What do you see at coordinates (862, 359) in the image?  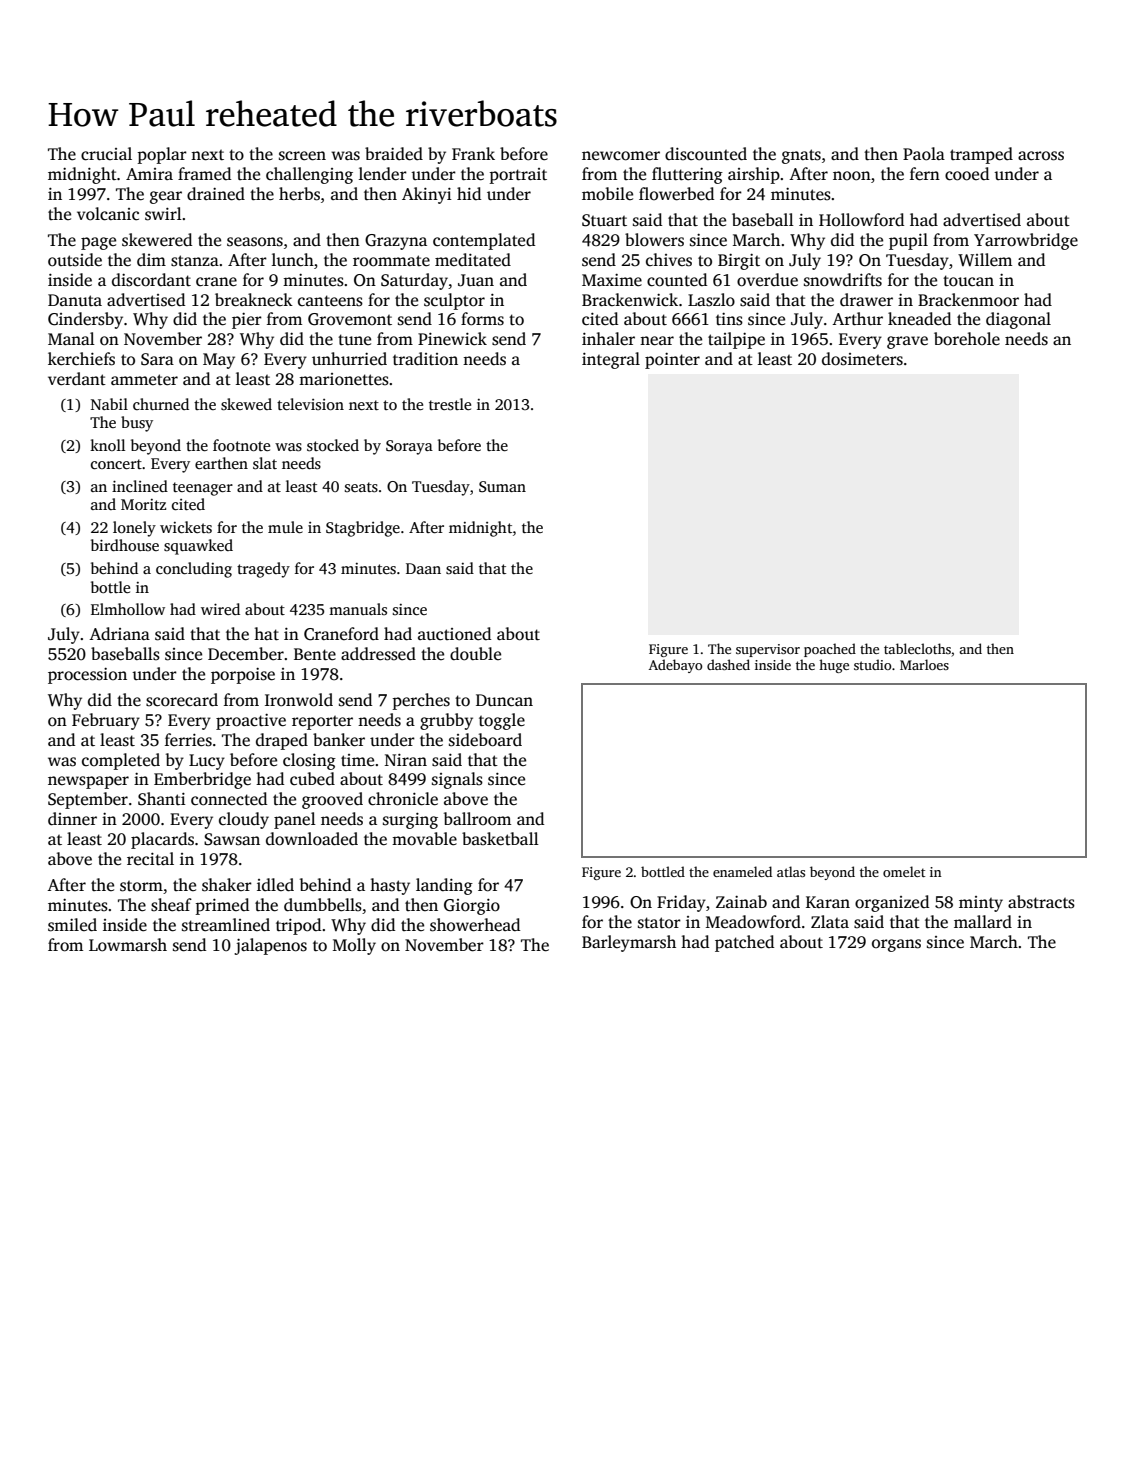 I see `dosimeters` at bounding box center [862, 359].
